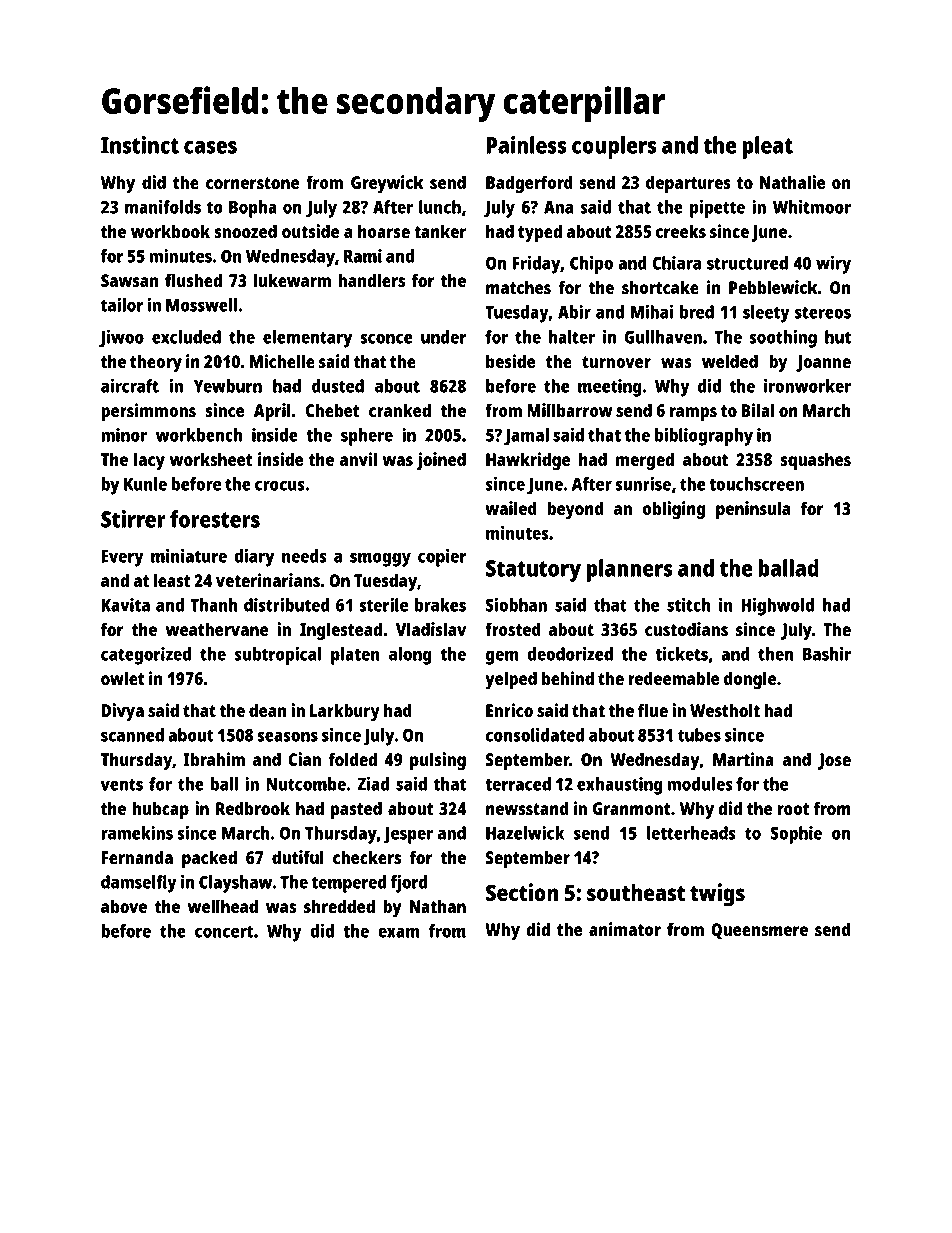  What do you see at coordinates (440, 605) in the document?
I see `brakes` at bounding box center [440, 605].
